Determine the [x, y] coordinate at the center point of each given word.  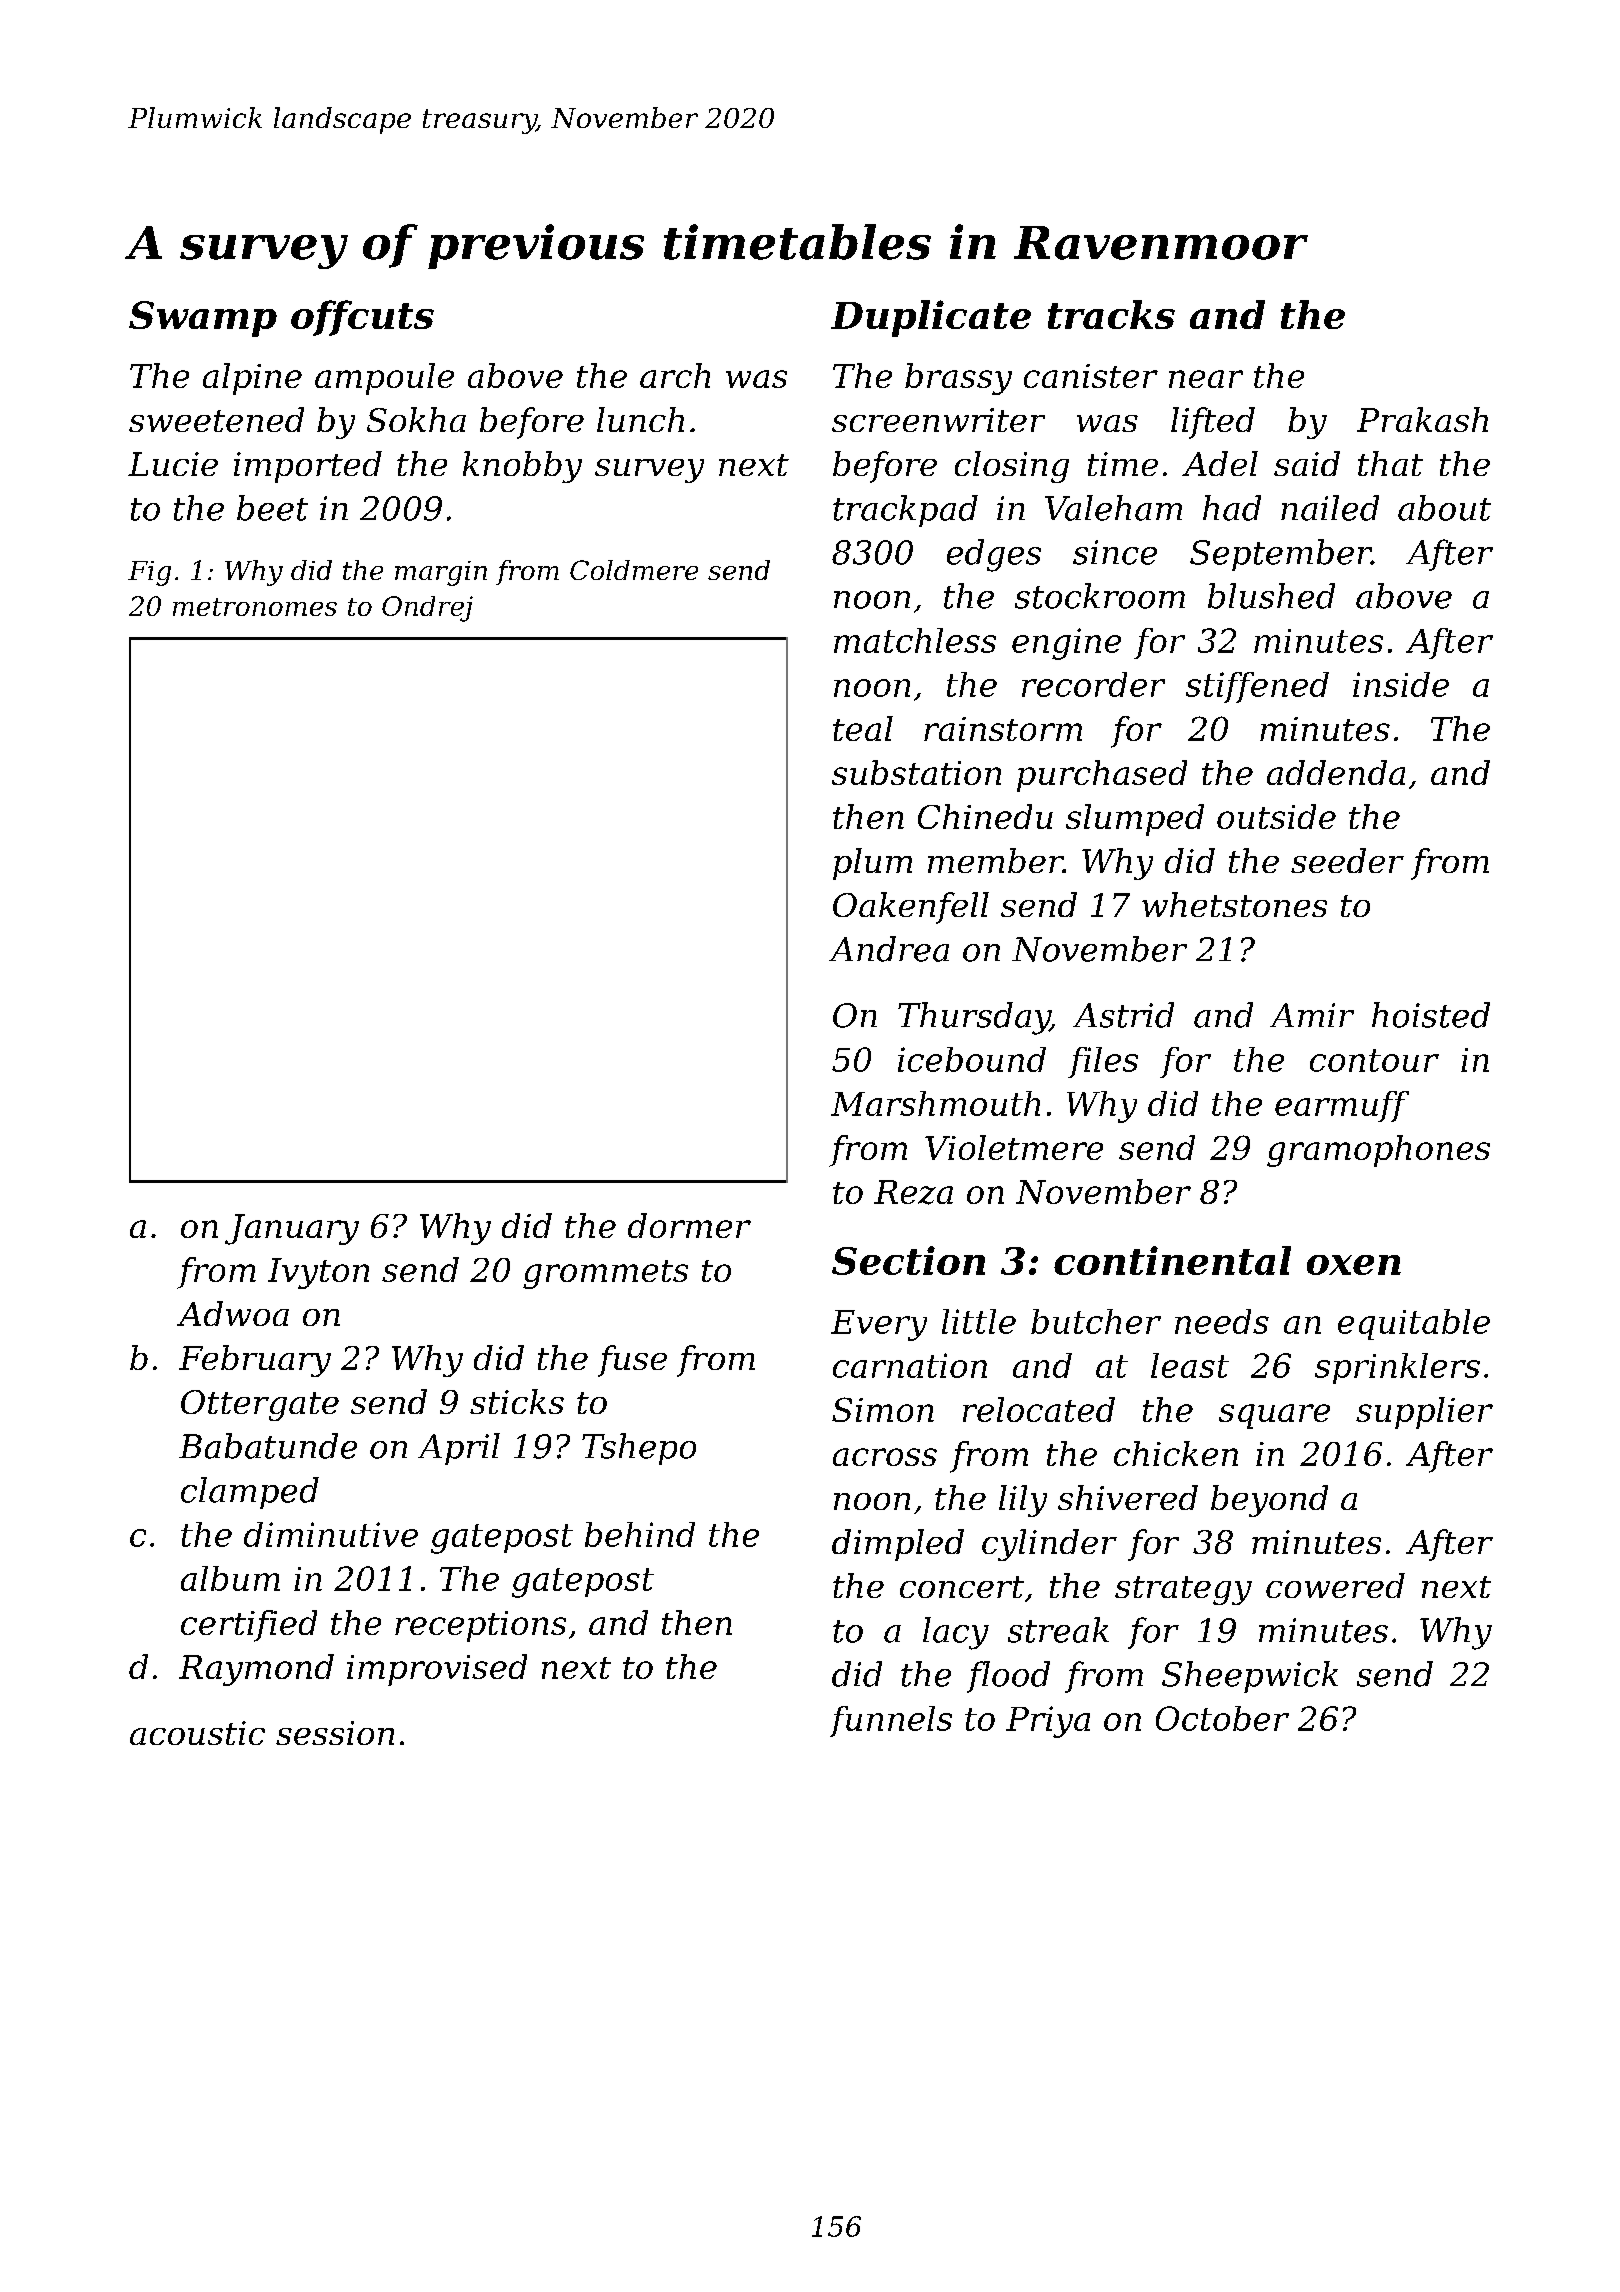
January [292, 1229]
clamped [250, 1493]
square [1274, 1416]
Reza [913, 1192]
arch [675, 375]
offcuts [362, 318]
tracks [1111, 314]
